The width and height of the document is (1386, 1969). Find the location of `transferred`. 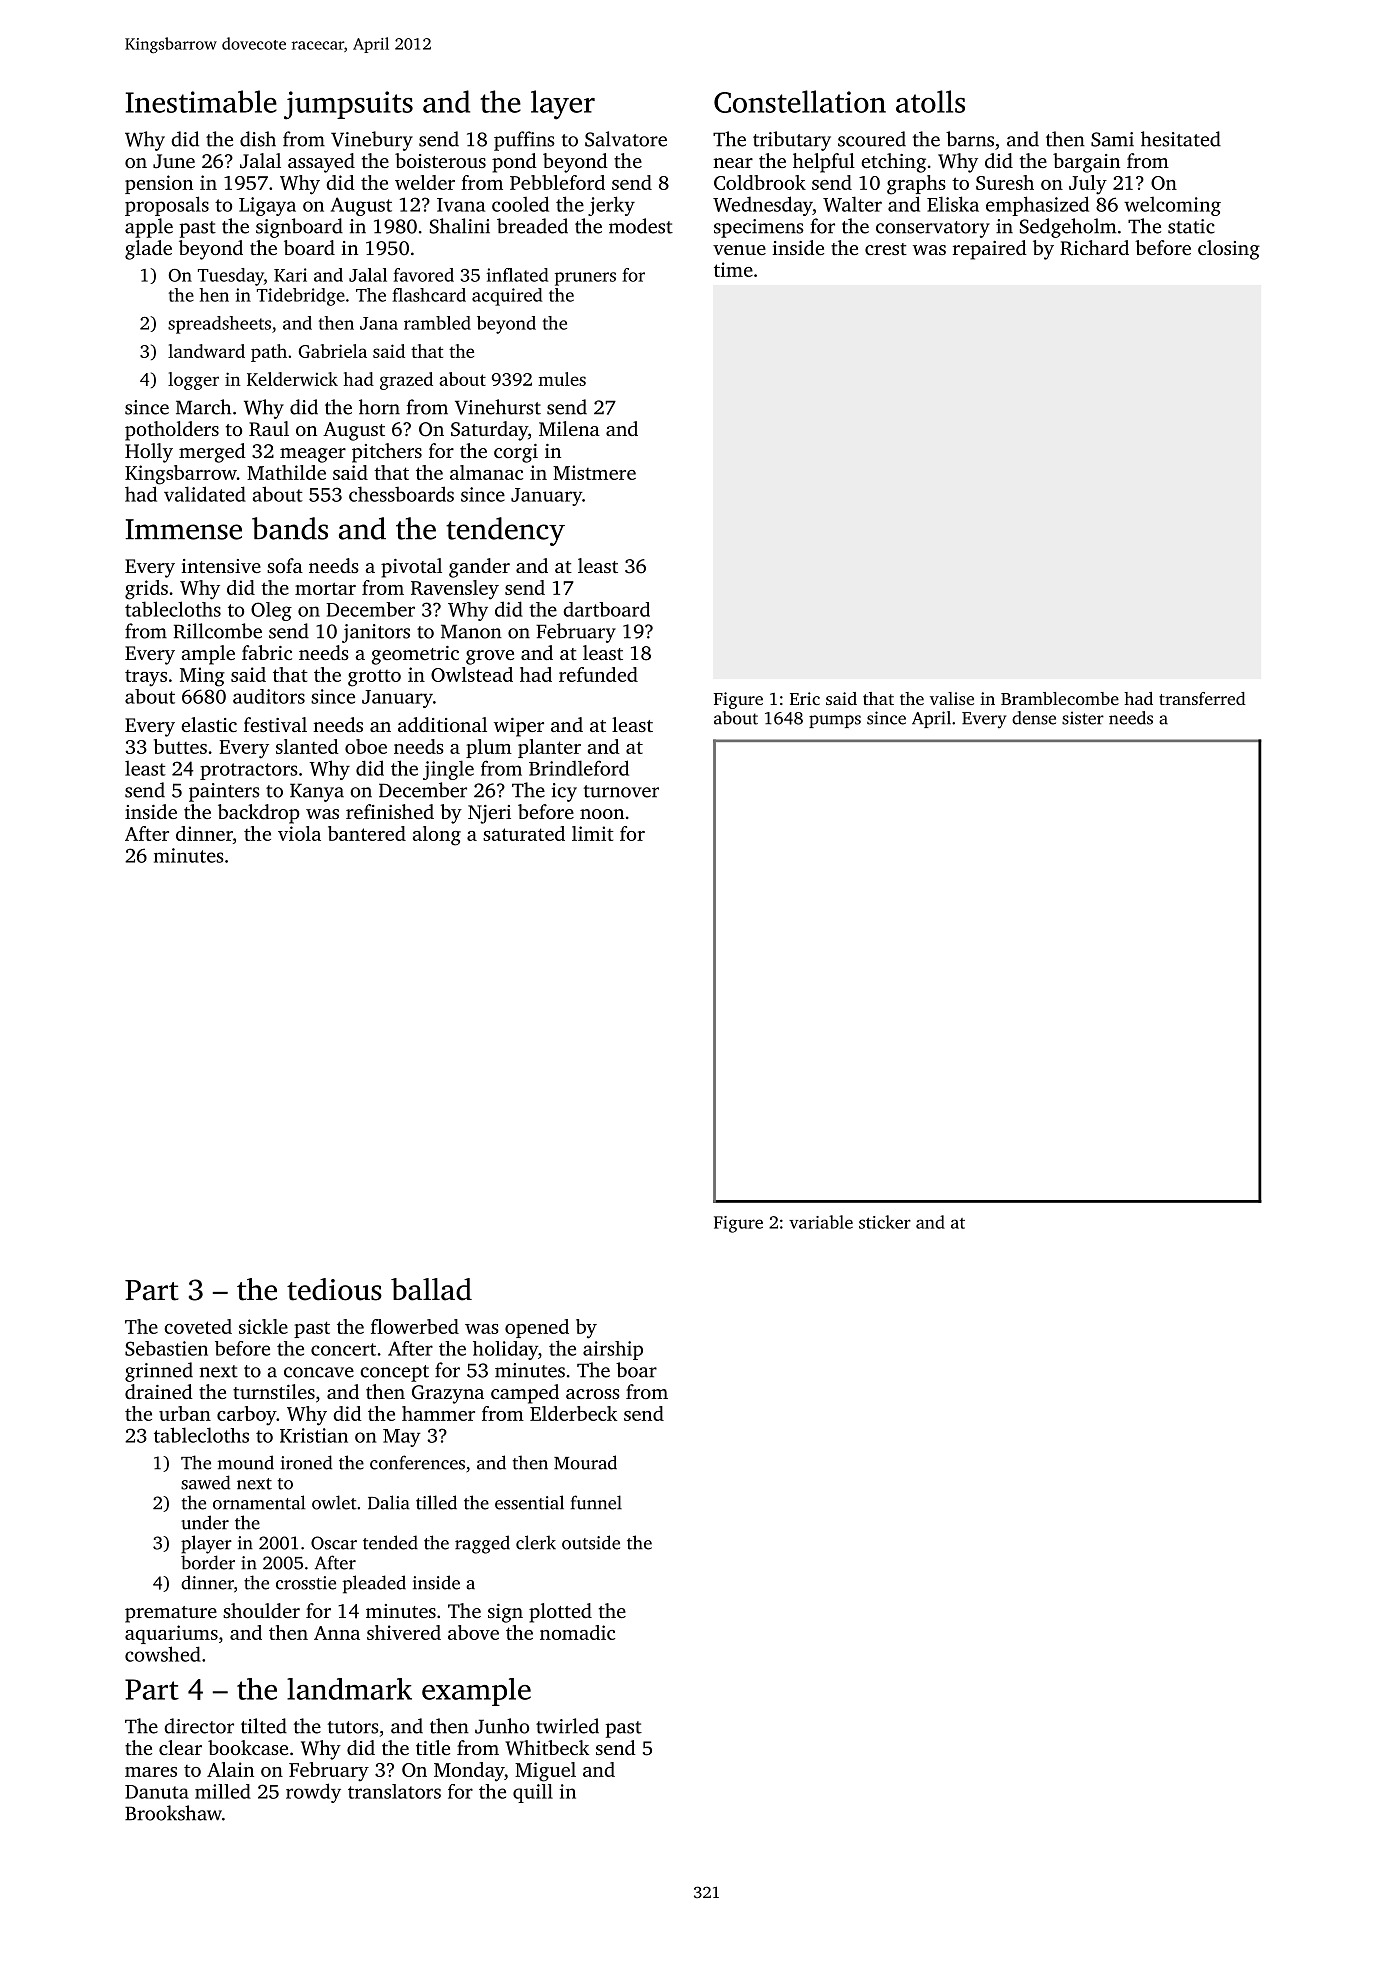

transferred is located at coordinates (1202, 698).
